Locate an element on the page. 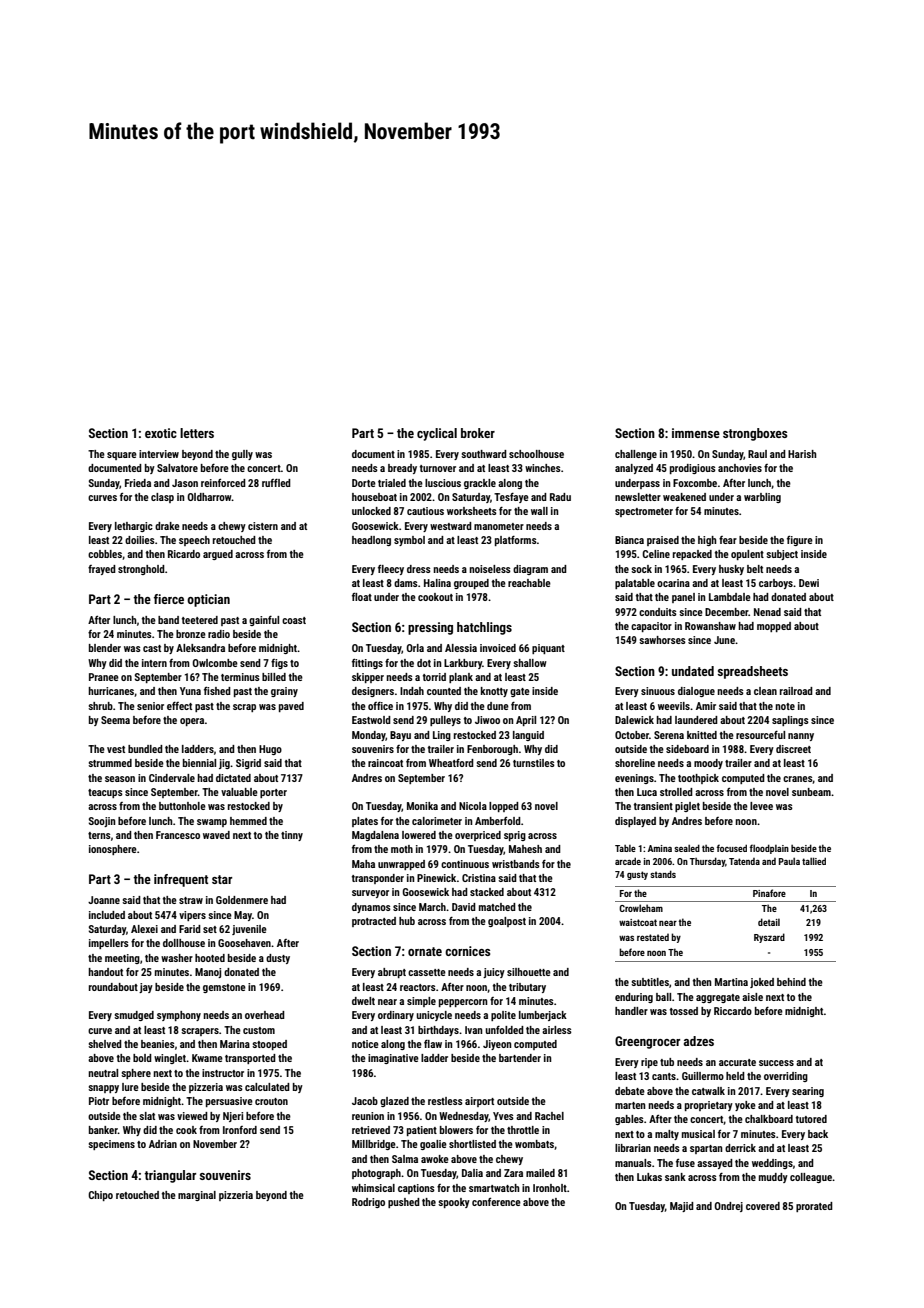  banker is located at coordinates (103, 1130).
